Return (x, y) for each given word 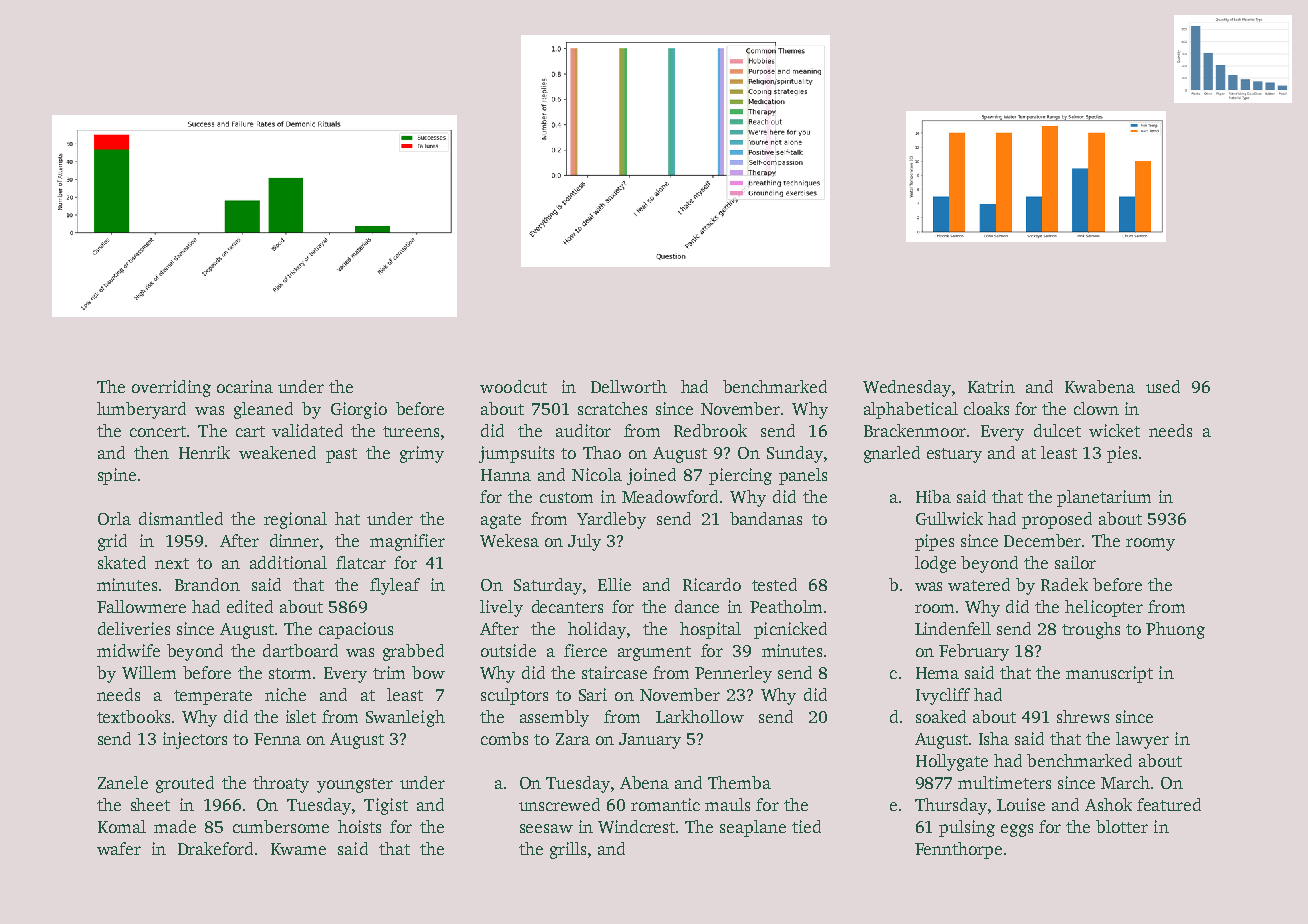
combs (504, 738)
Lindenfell (953, 628)
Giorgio (359, 410)
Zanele (123, 782)
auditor (583, 430)
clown (1096, 408)
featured (1169, 804)
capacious (356, 630)
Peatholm (786, 606)
